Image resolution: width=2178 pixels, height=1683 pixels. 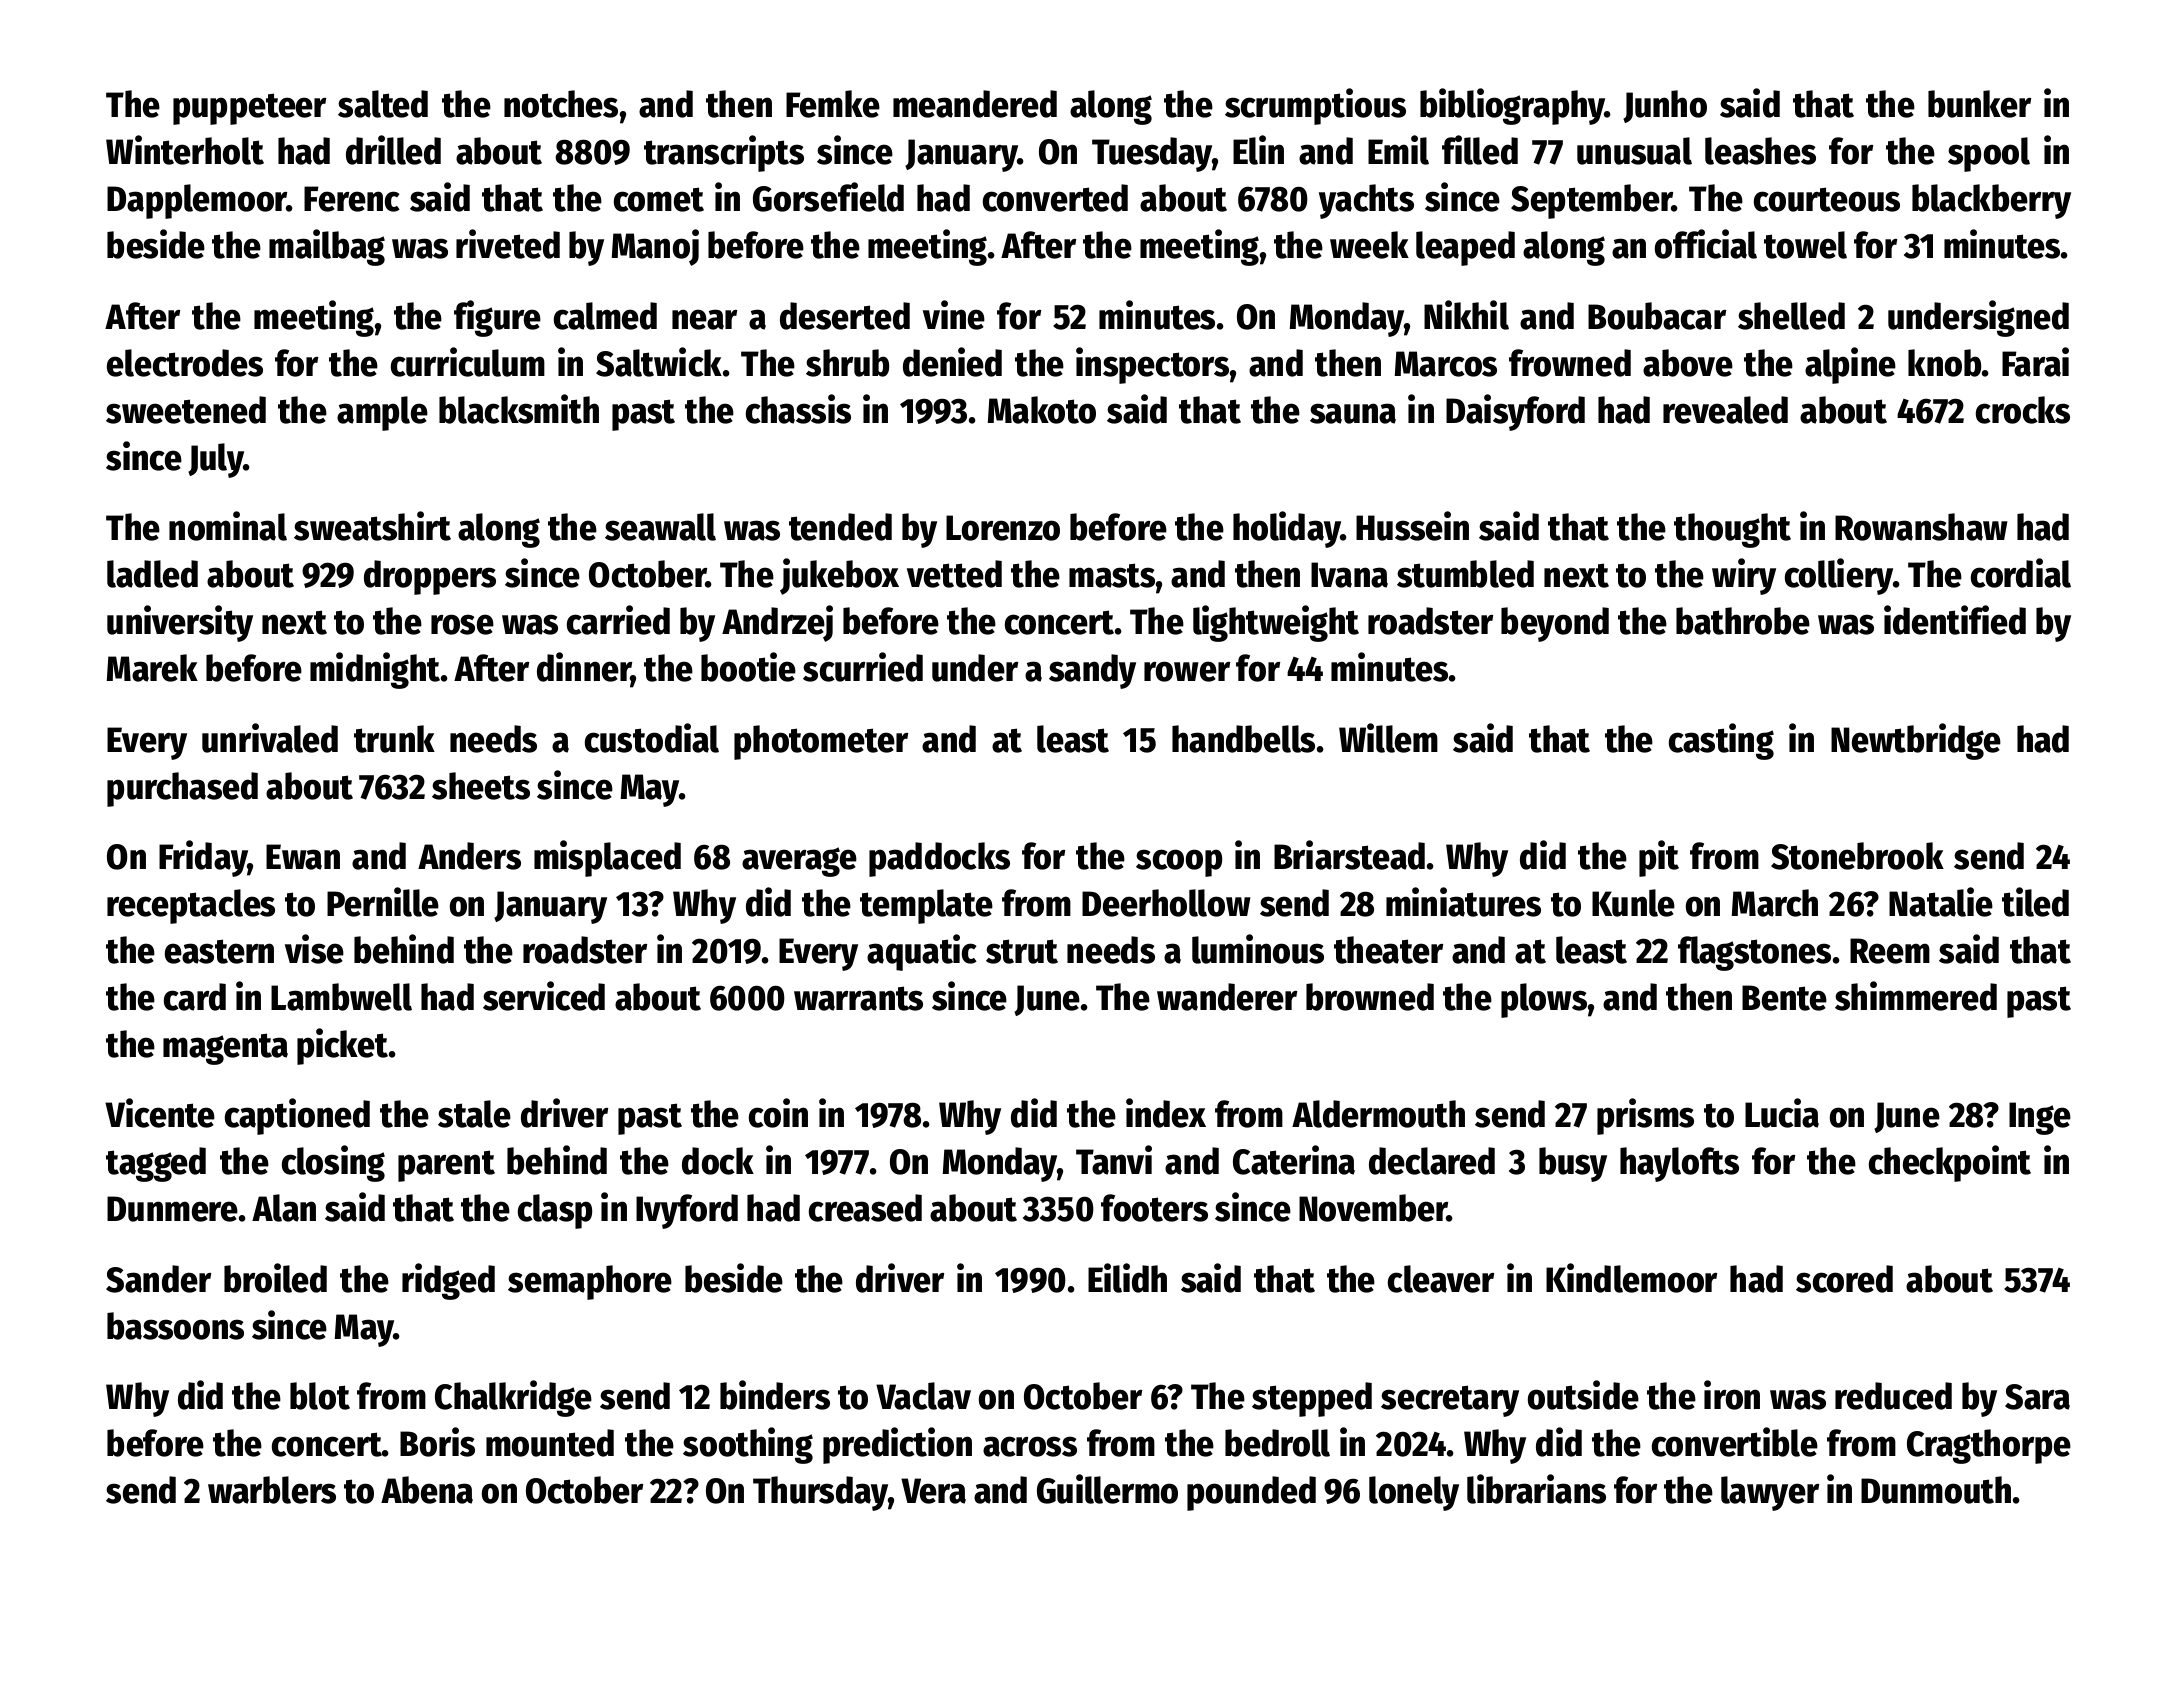 What do you see at coordinates (1592, 201) in the page?
I see `September` at bounding box center [1592, 201].
